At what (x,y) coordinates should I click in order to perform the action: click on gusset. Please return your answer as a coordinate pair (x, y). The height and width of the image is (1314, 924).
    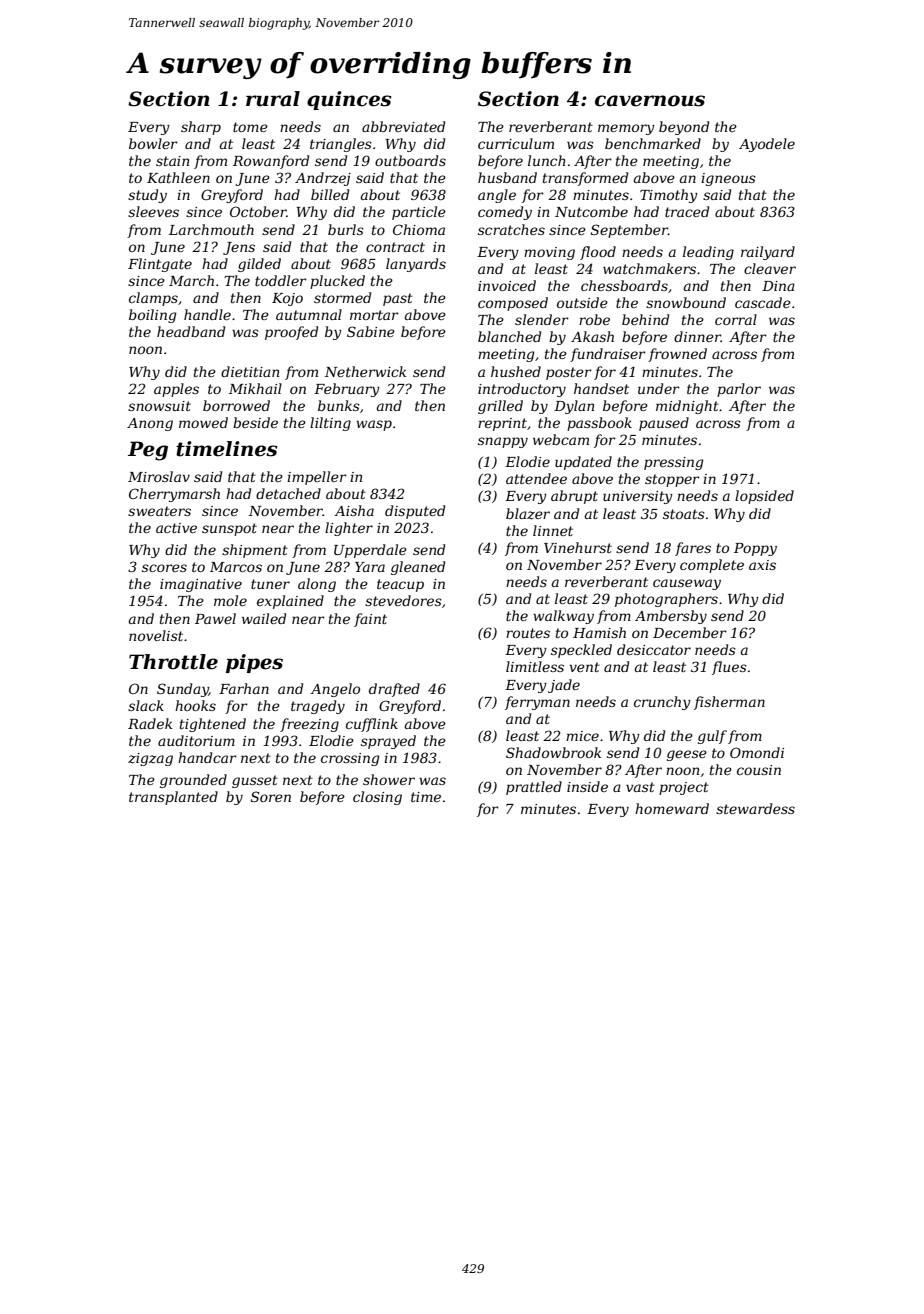
    Looking at the image, I should click on (255, 781).
